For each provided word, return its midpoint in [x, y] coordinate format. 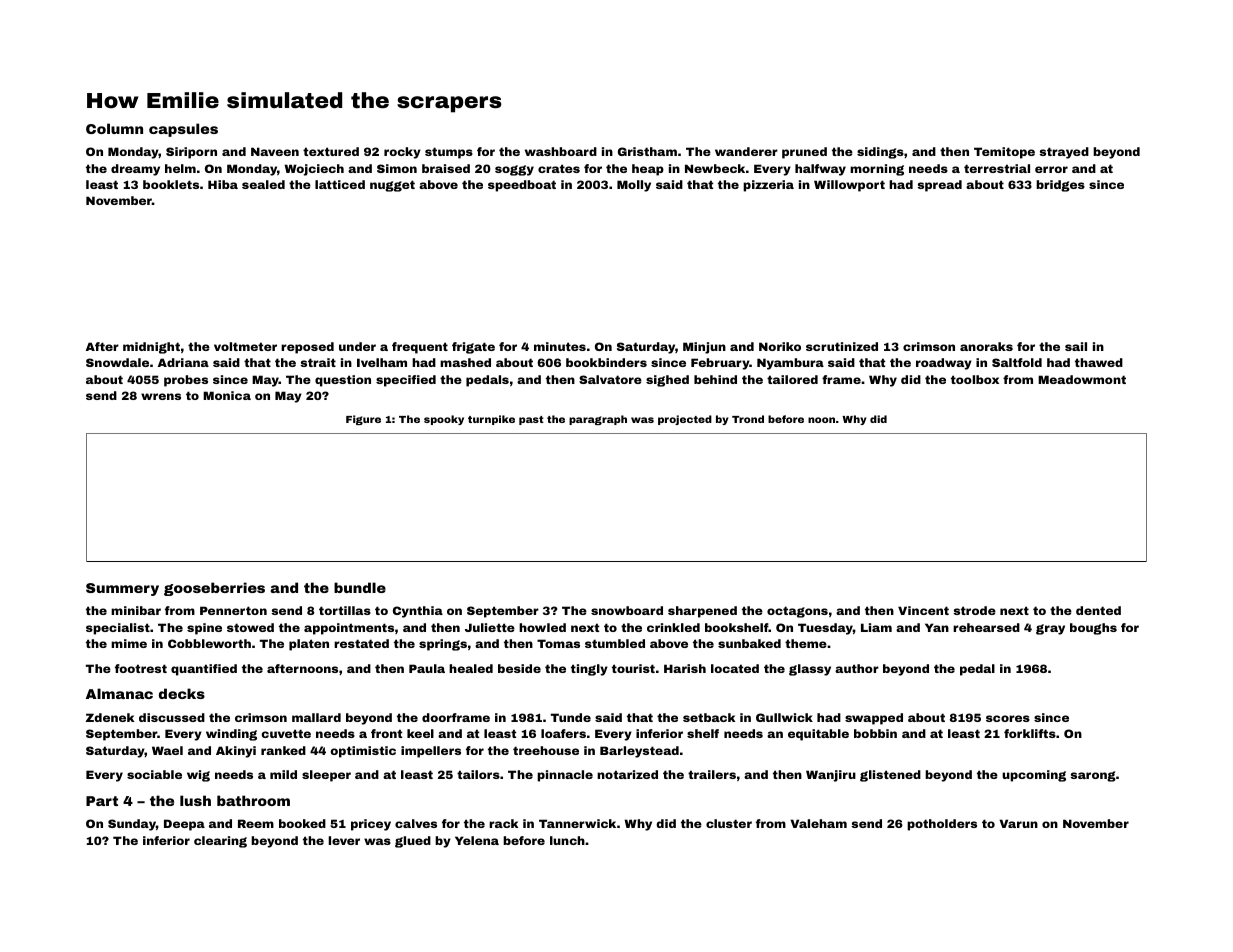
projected [685, 420]
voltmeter [245, 346]
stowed [250, 627]
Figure [363, 420]
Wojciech [314, 170]
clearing [220, 842]
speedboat [522, 186]
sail [1076, 346]
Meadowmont [1082, 379]
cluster [729, 823]
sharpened [702, 612]
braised [446, 168]
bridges [1060, 186]
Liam [876, 627]
